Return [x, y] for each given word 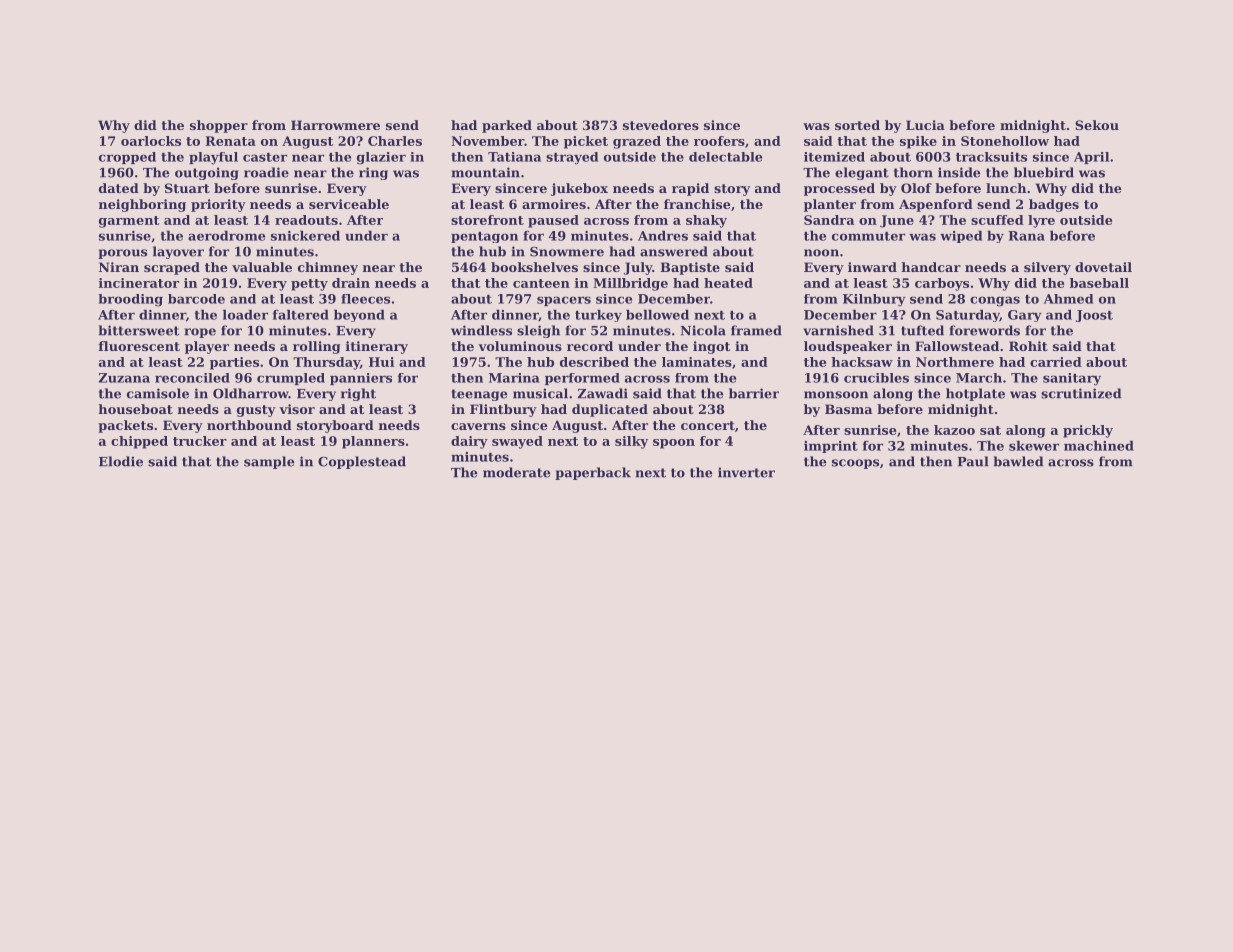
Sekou [1097, 125]
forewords [984, 330]
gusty [256, 411]
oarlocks [151, 141]
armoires [554, 204]
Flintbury [503, 410]
